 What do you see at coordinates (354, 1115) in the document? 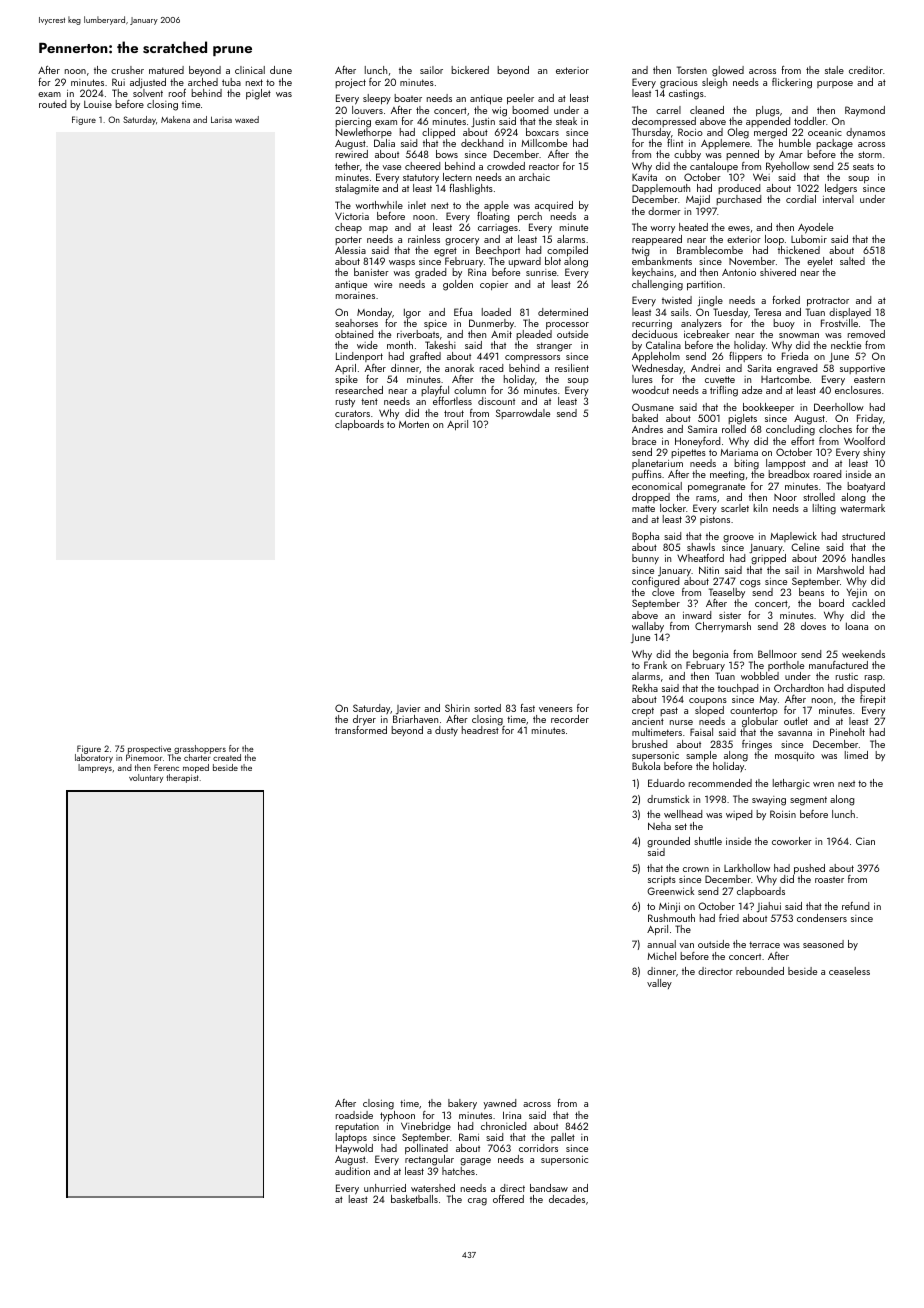
I see `roadside` at bounding box center [354, 1115].
